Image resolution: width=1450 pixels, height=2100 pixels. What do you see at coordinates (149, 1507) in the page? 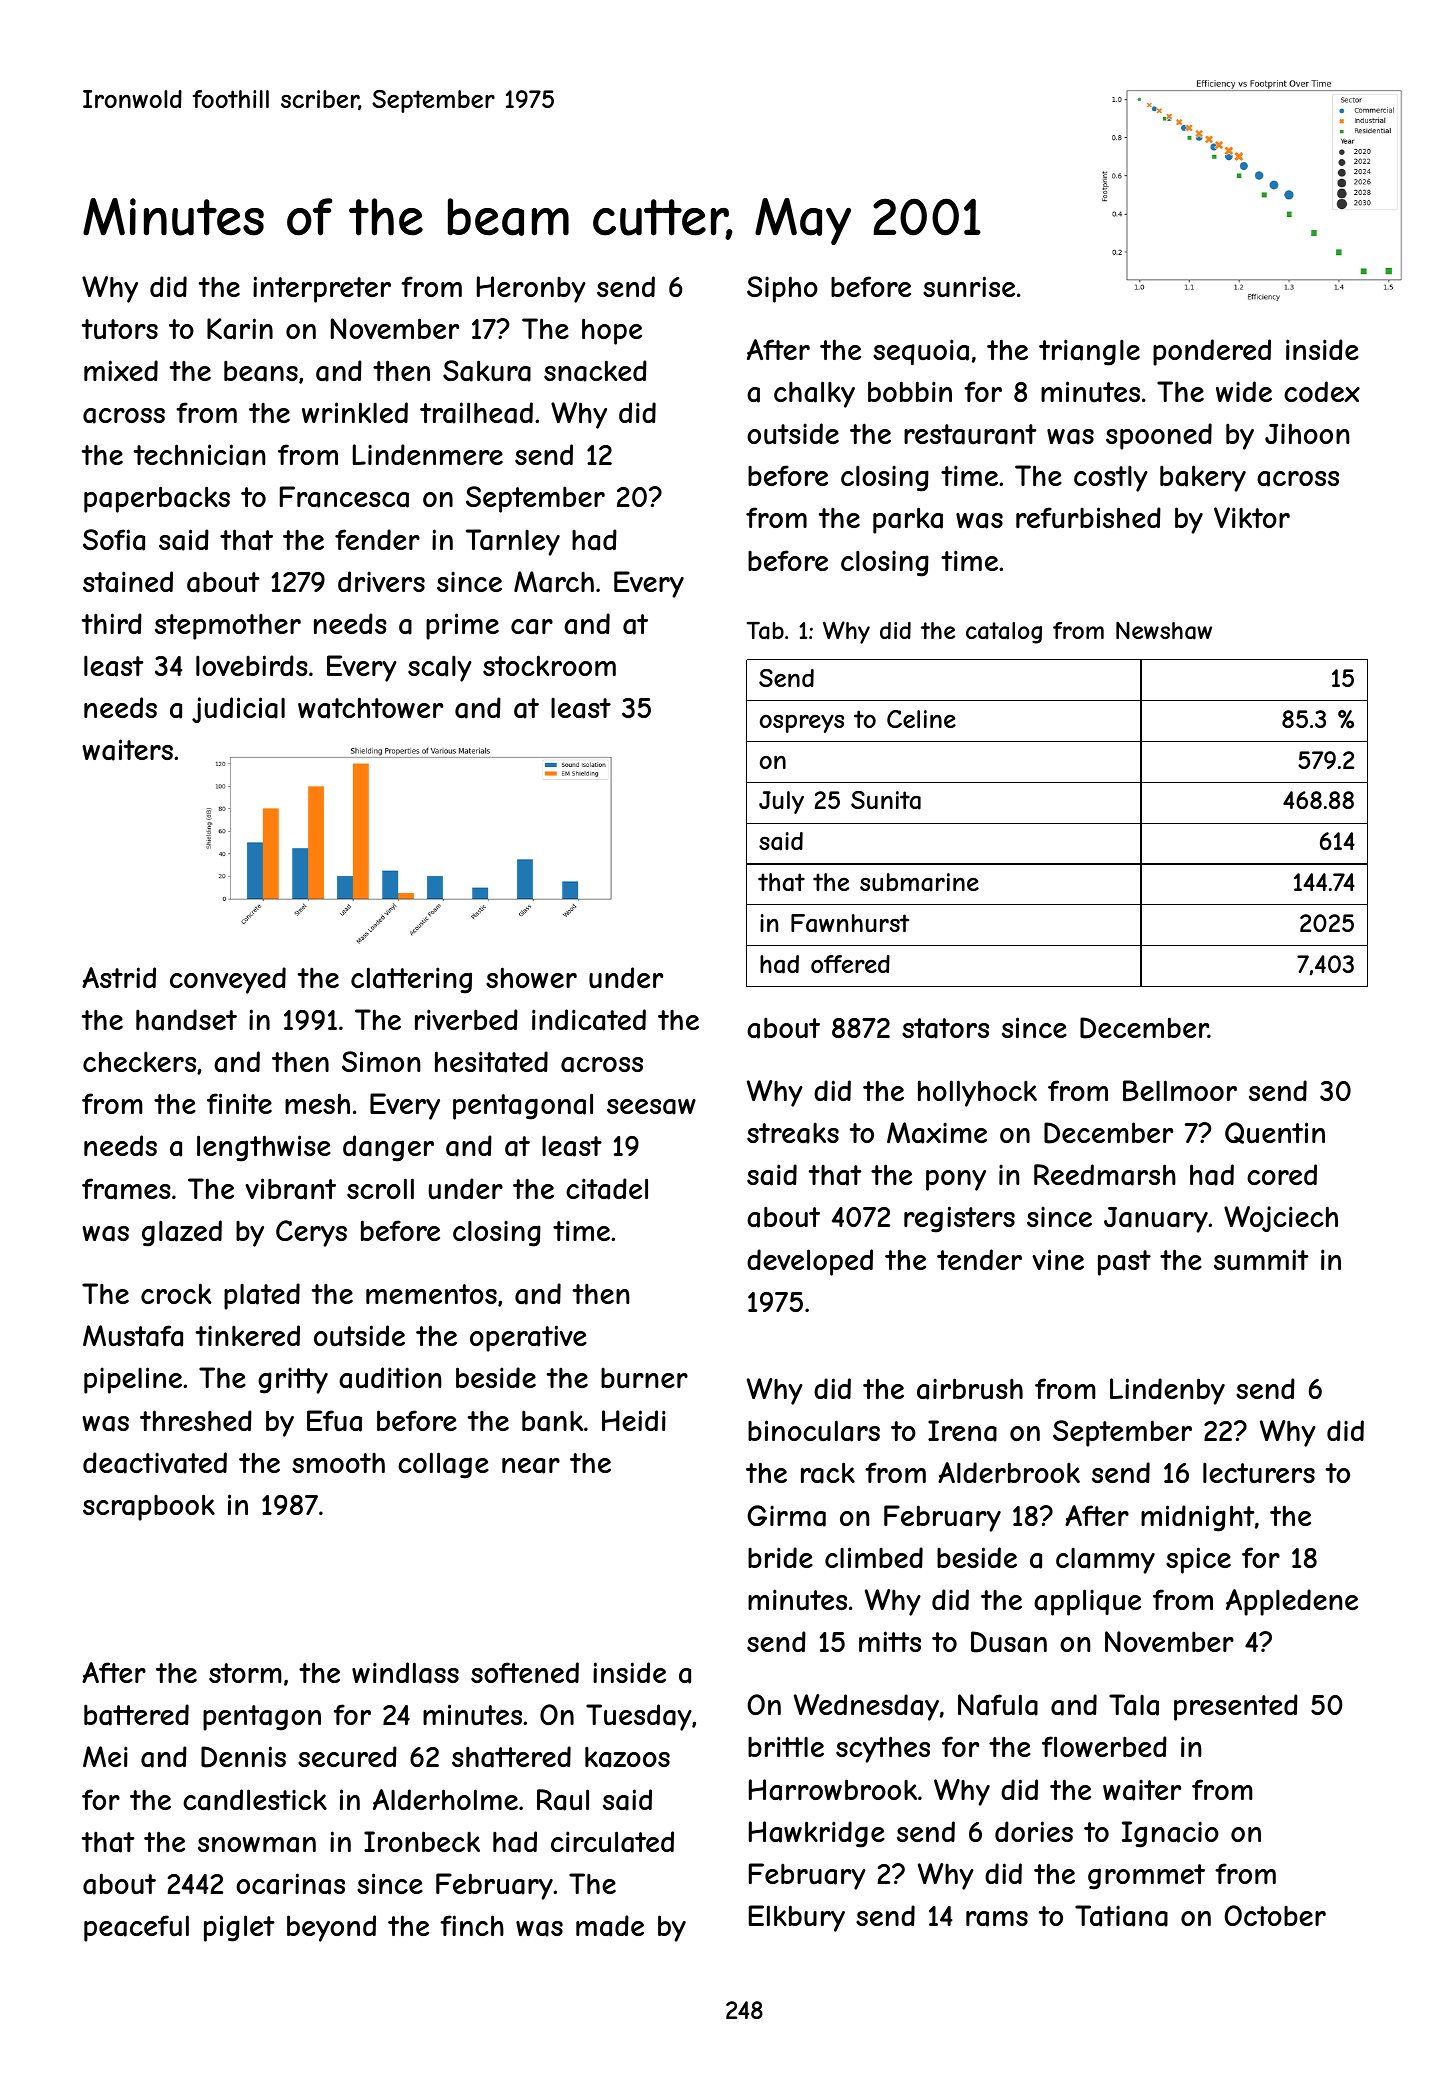
I see `scrapbook` at bounding box center [149, 1507].
